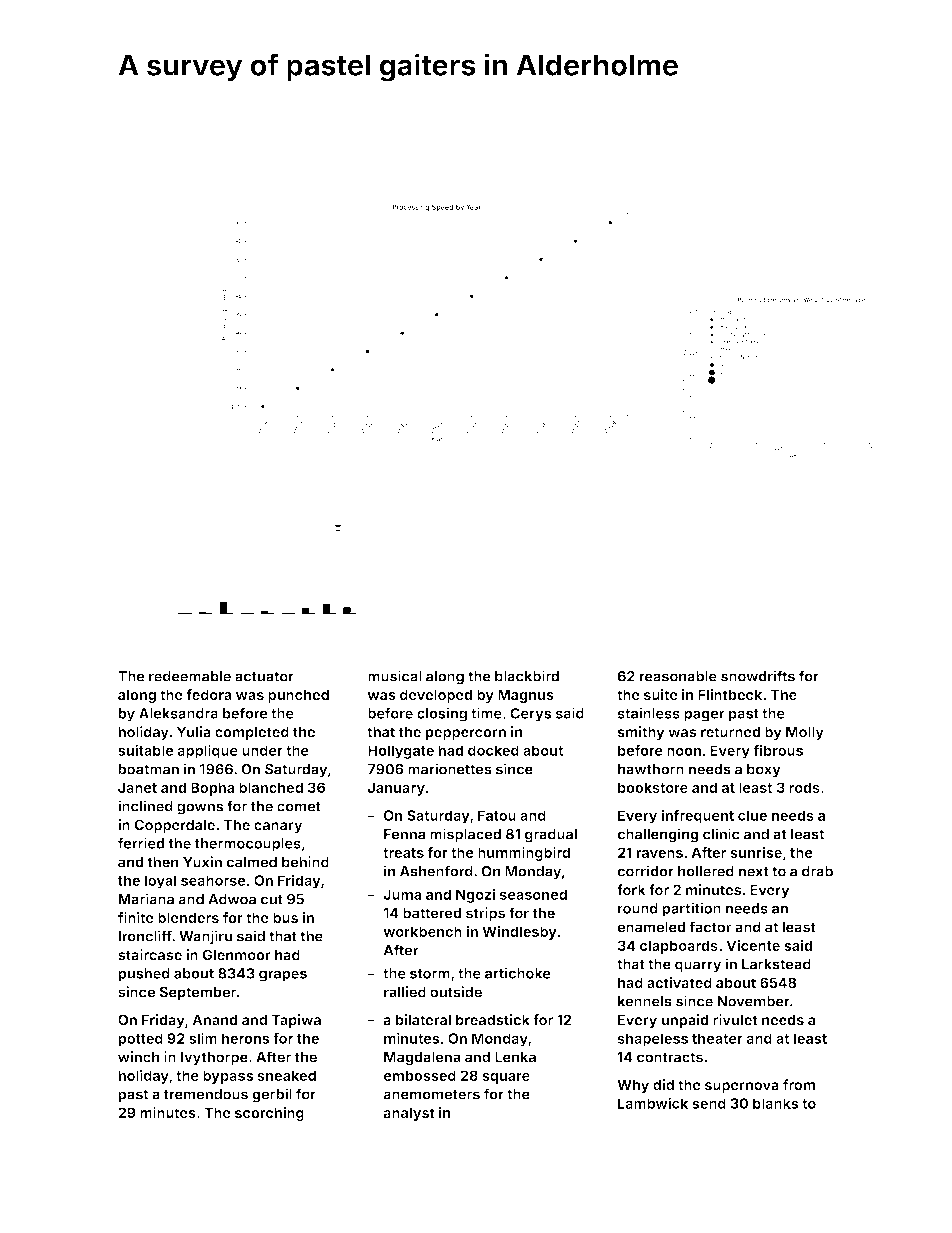  I want to click on musical, so click(395, 676).
